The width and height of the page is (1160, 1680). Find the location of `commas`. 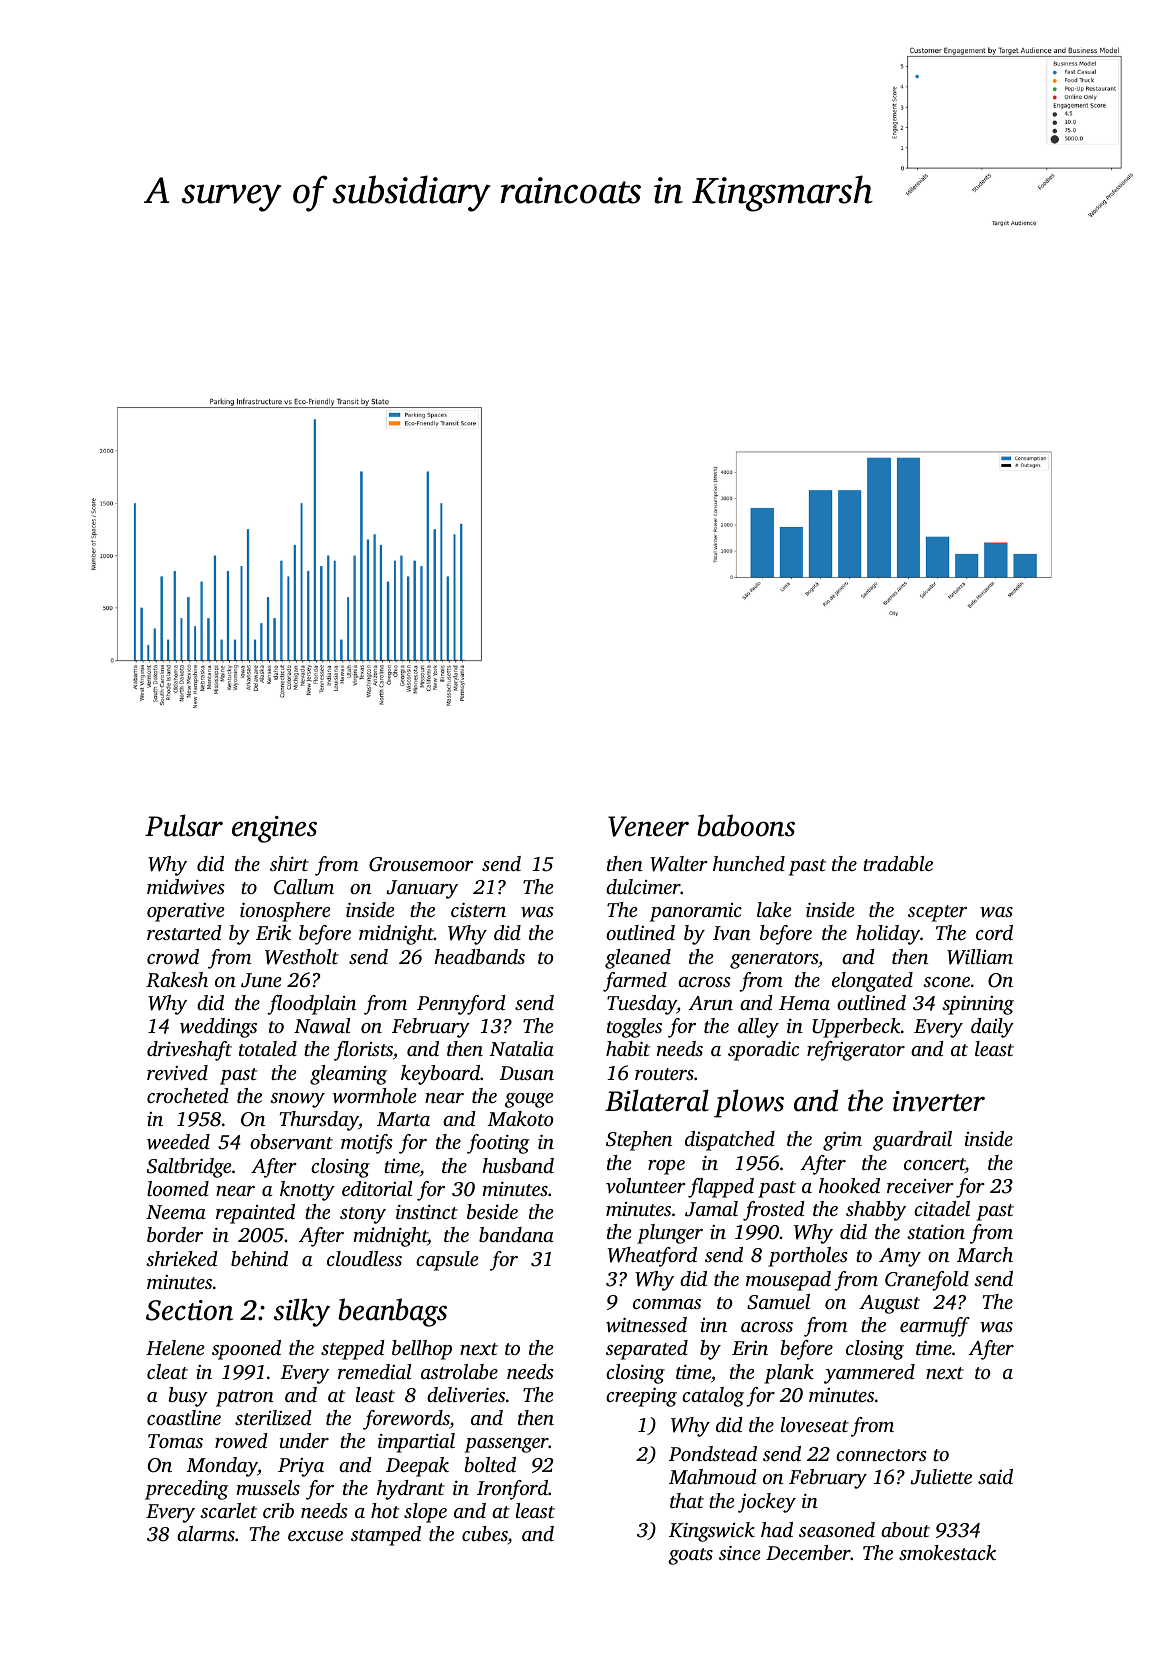

commas is located at coordinates (667, 1304).
